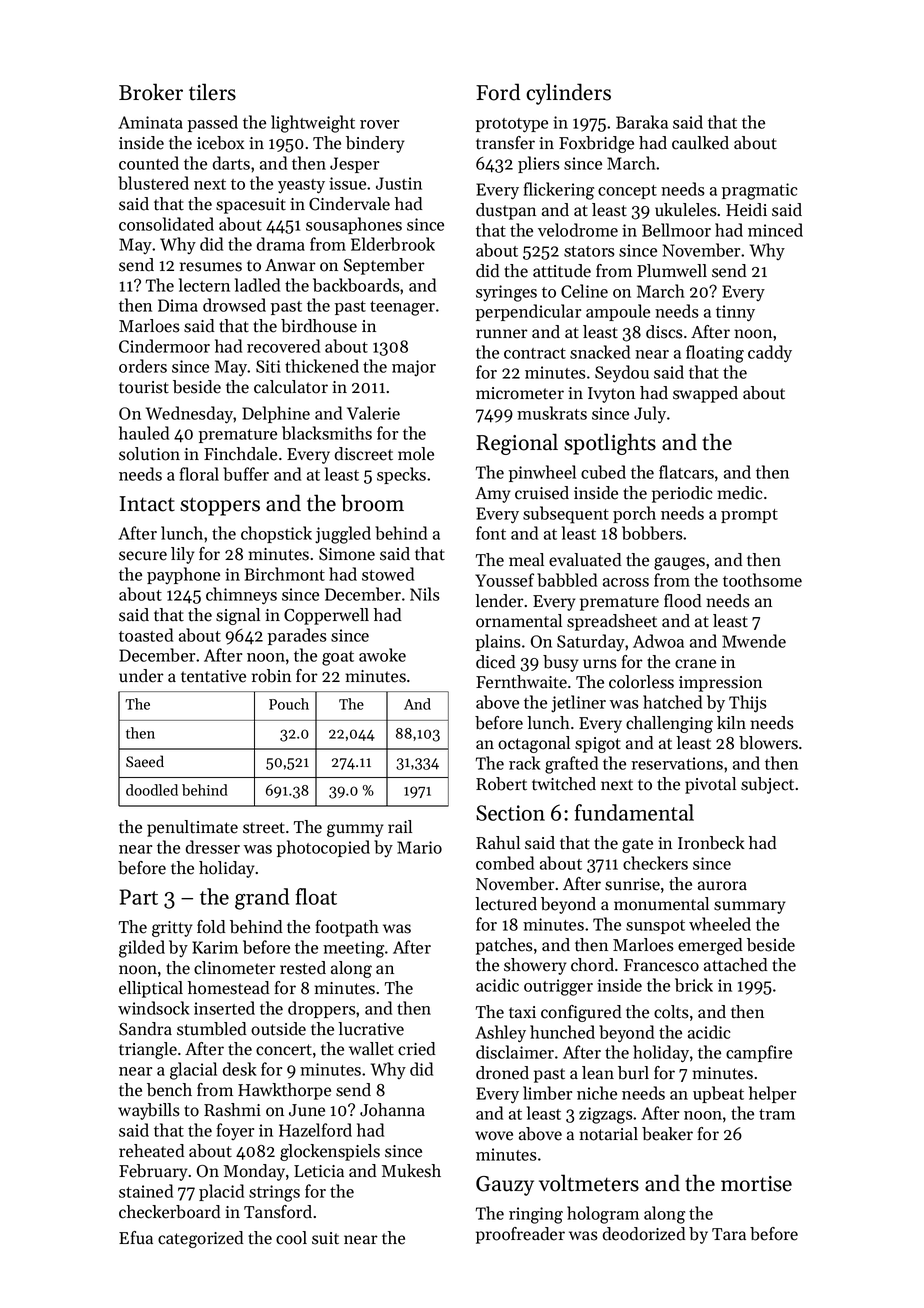  What do you see at coordinates (238, 616) in the screenshot?
I see `signal` at bounding box center [238, 616].
